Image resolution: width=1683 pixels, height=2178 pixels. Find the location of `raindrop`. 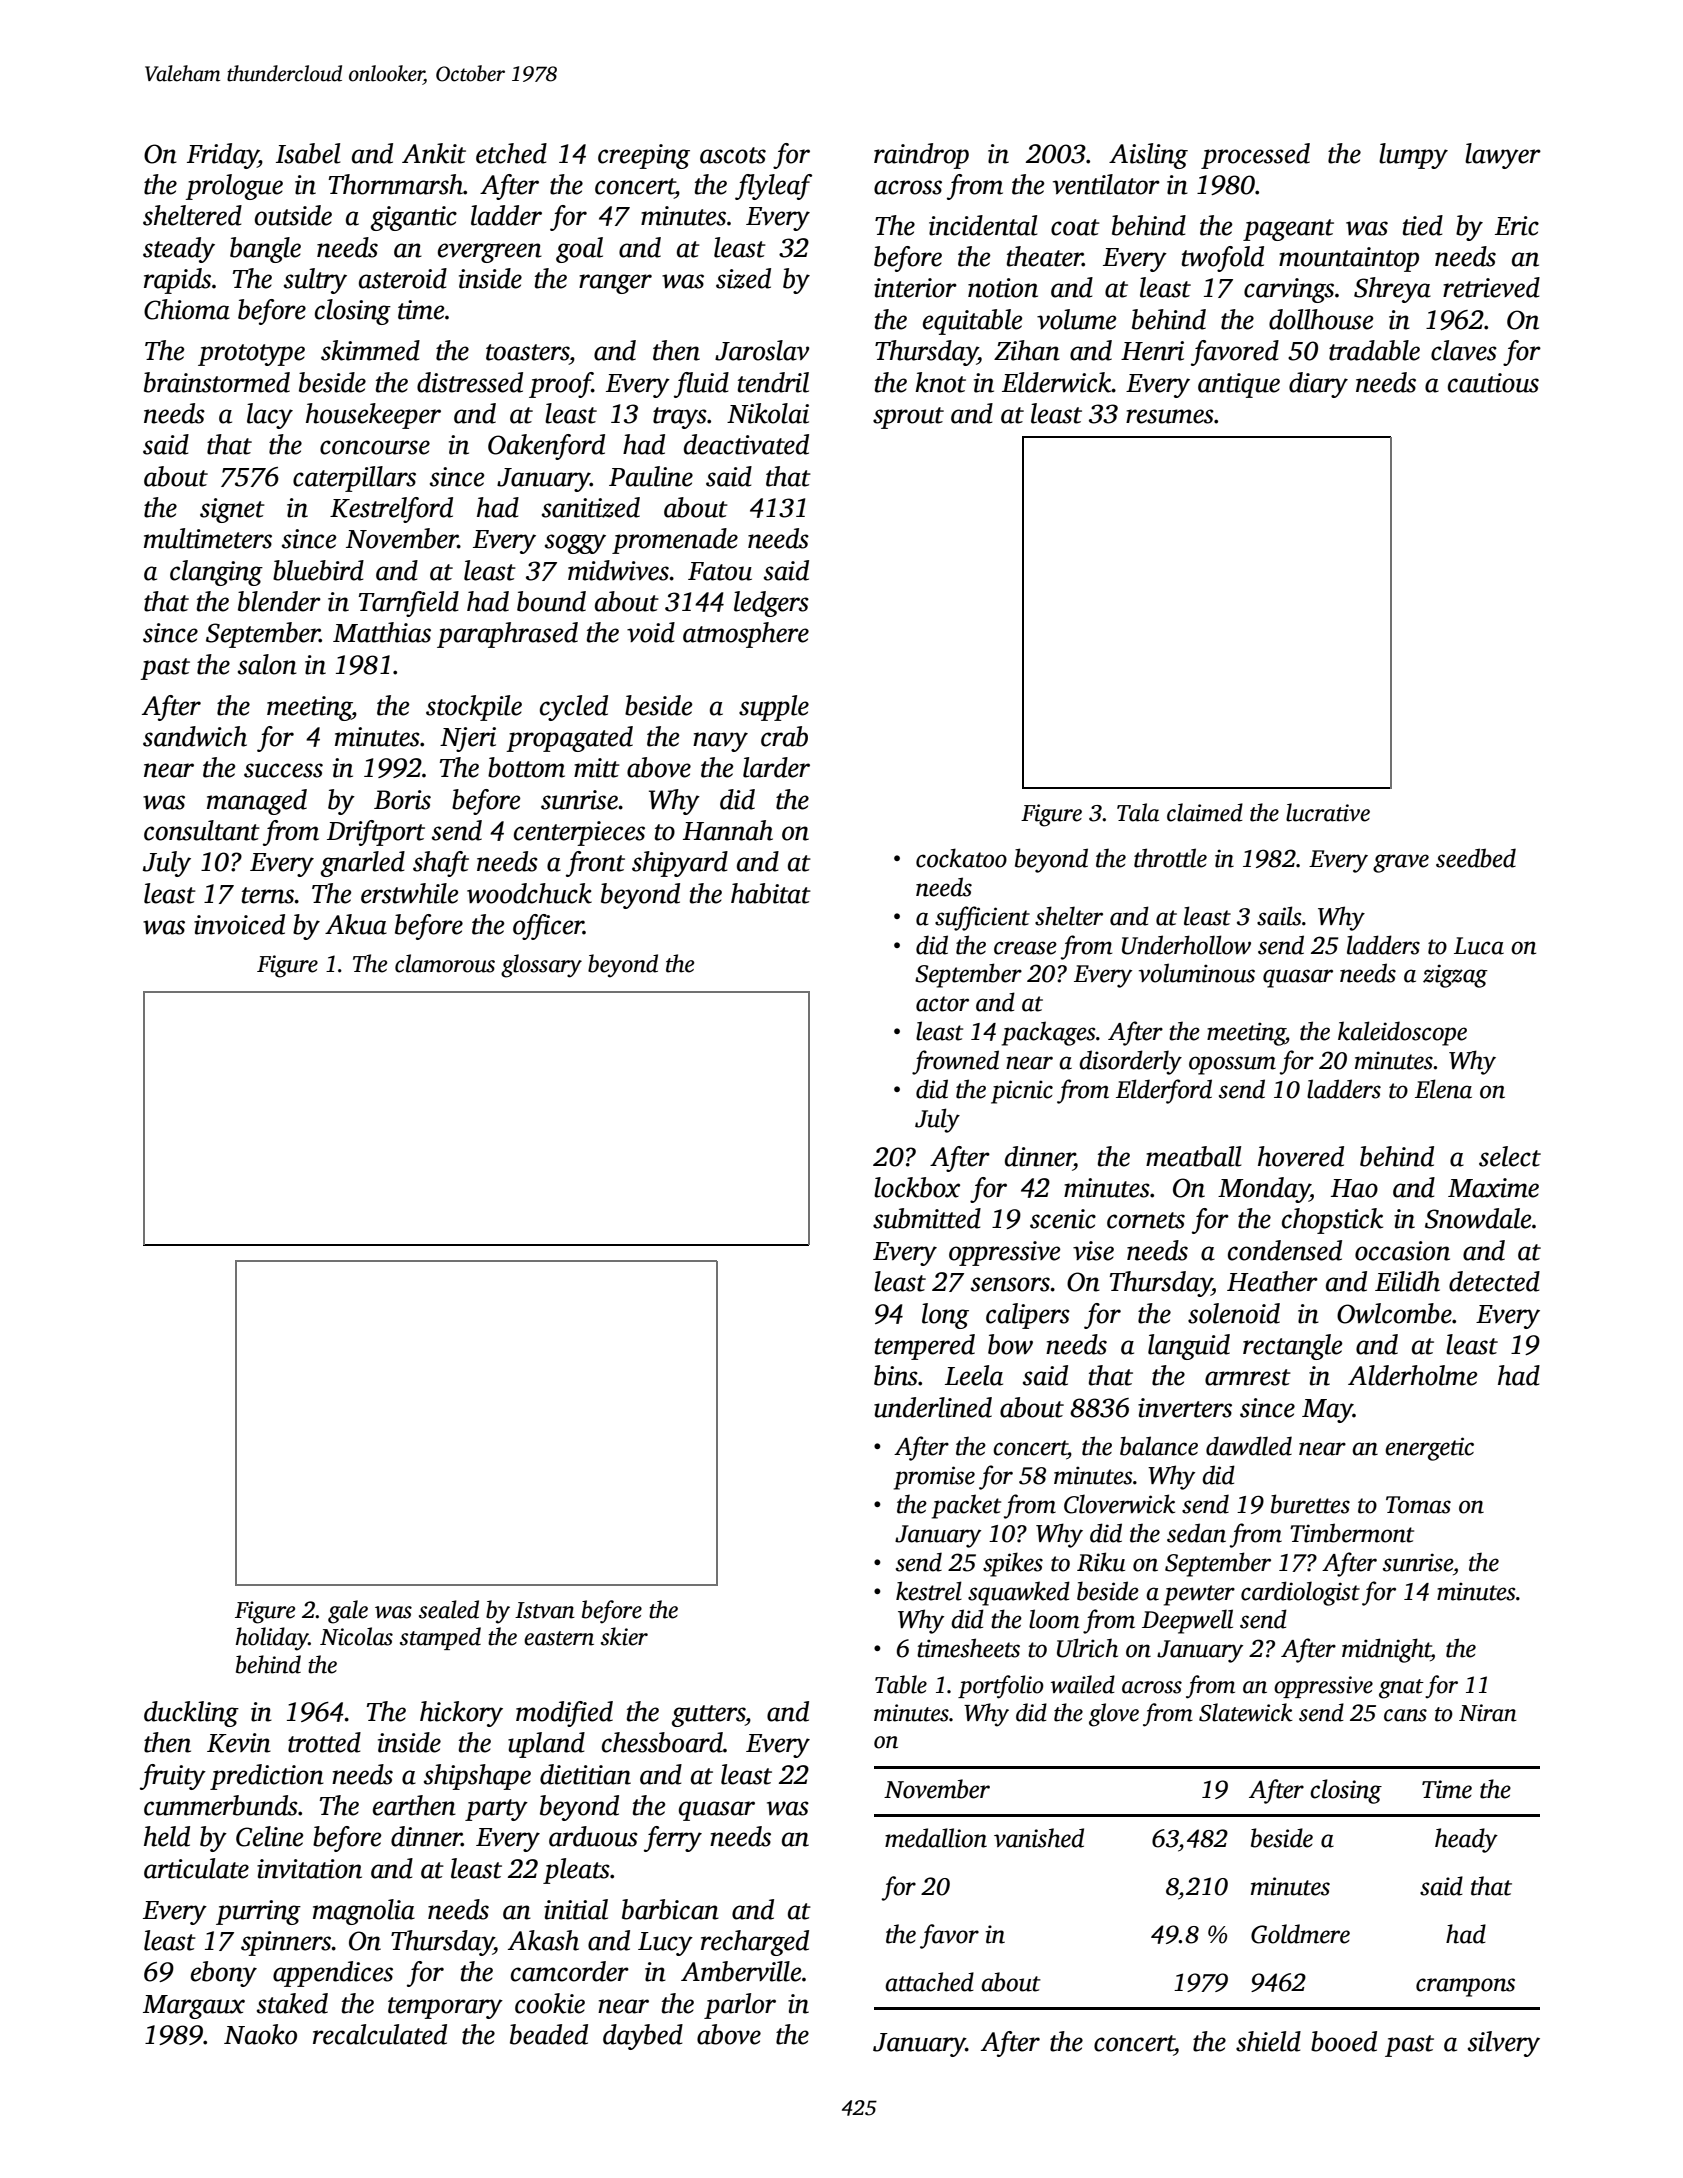

raindrop is located at coordinates (921, 156).
